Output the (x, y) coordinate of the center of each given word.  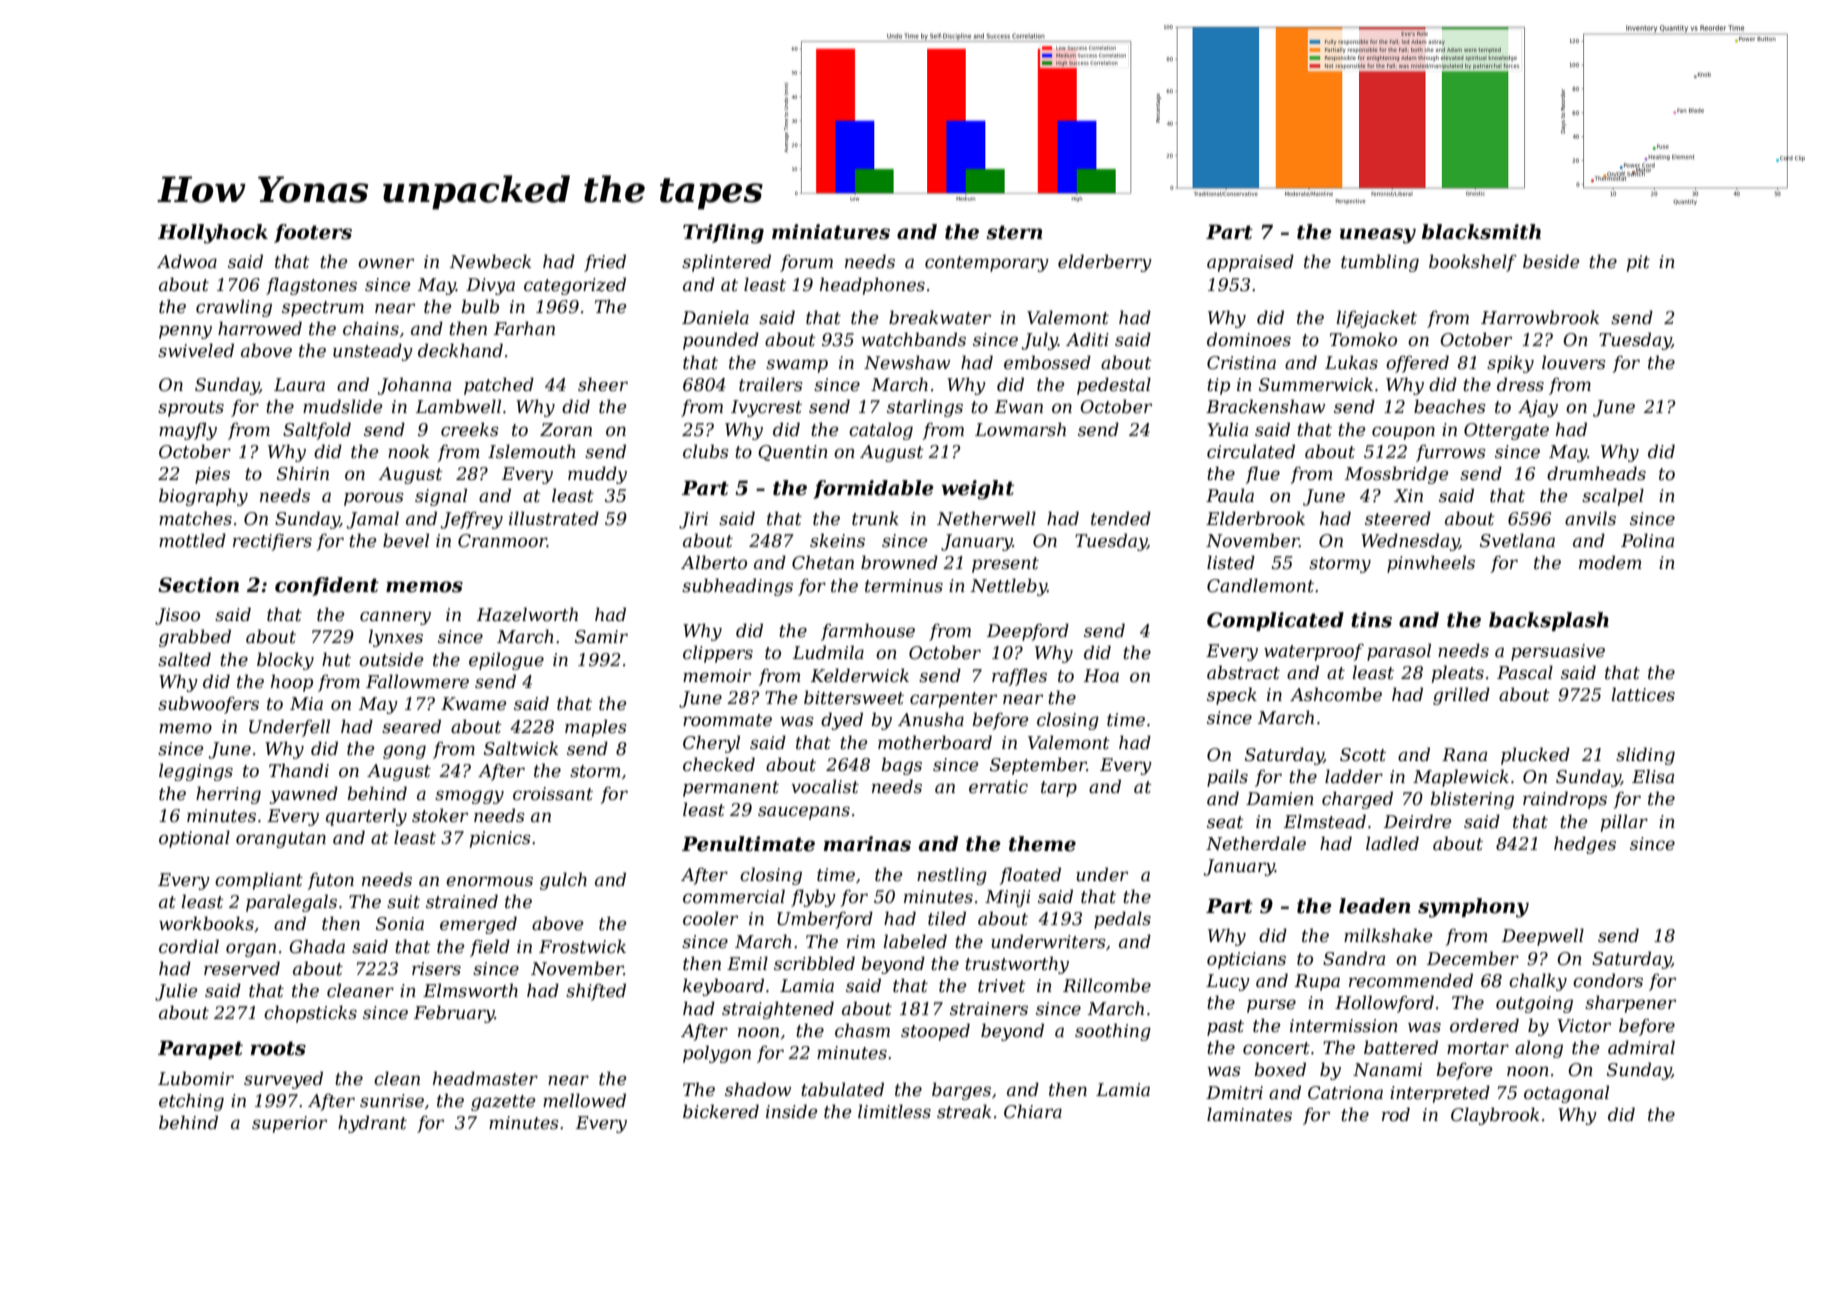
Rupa (1317, 982)
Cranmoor (502, 541)
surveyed (283, 1080)
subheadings (737, 587)
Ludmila (828, 652)
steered (1398, 518)
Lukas (1351, 362)
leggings (196, 772)
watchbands (913, 339)
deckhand (460, 350)
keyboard (723, 987)
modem (1610, 562)
